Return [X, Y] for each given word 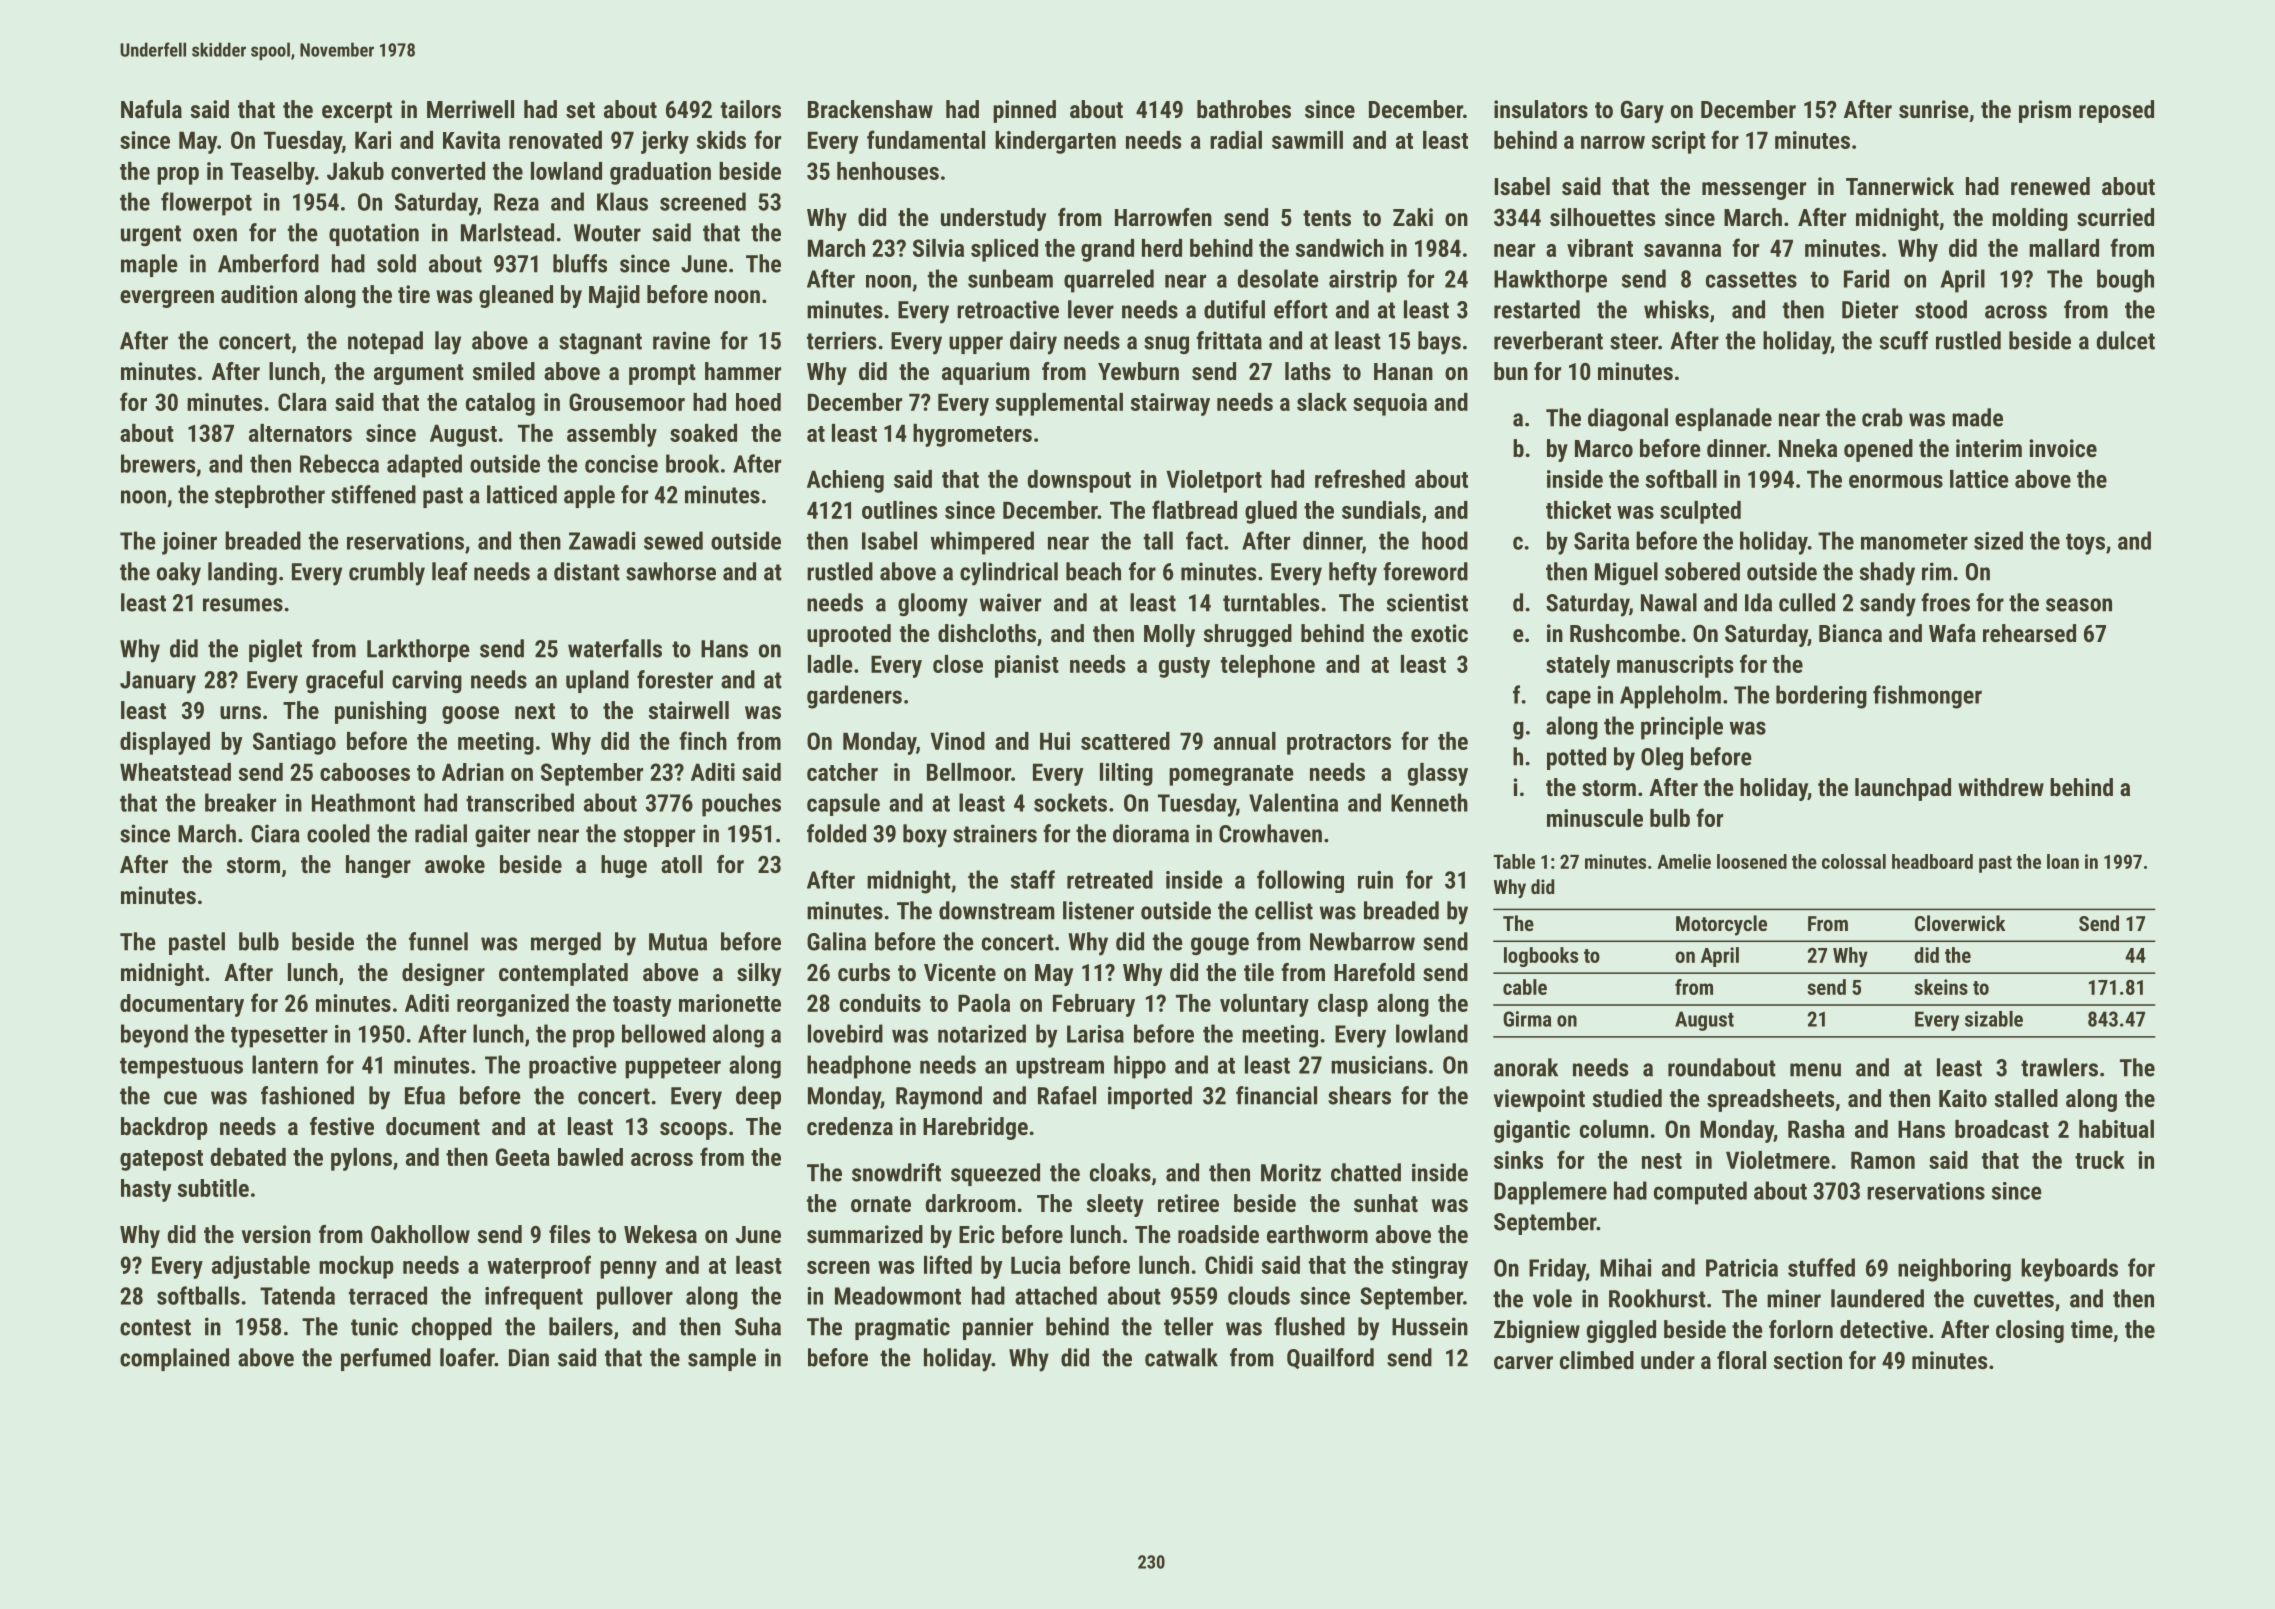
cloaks [1120, 1172]
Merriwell [470, 109]
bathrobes [1244, 109]
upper [976, 345]
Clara [302, 402]
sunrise [1934, 109]
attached [1056, 1295]
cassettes [1751, 280]
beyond [154, 1036]
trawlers [2059, 1067]
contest [155, 1327]
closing [2030, 1331]
